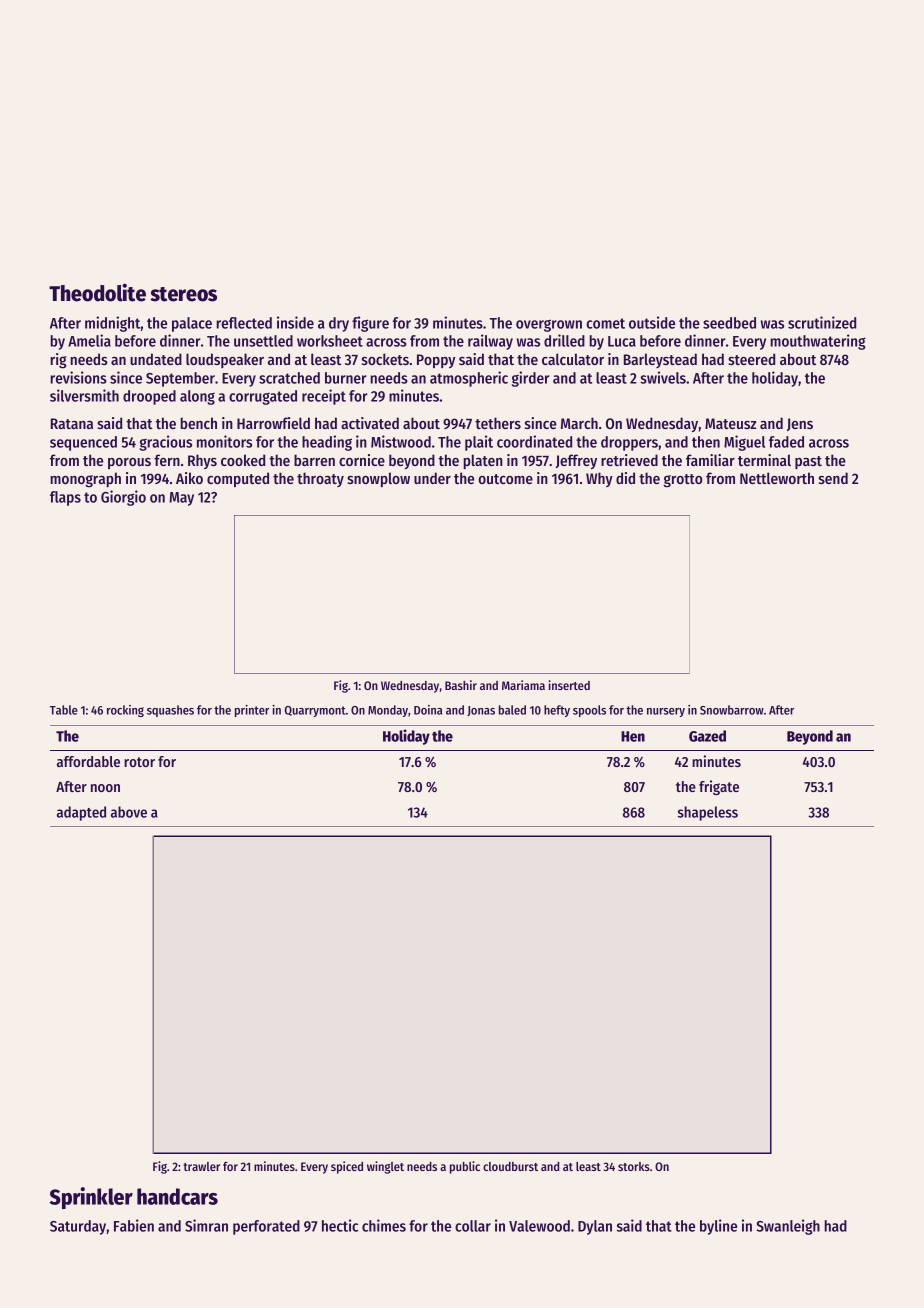 The height and width of the document is (1308, 924). What do you see at coordinates (170, 711) in the document?
I see `squashes` at bounding box center [170, 711].
